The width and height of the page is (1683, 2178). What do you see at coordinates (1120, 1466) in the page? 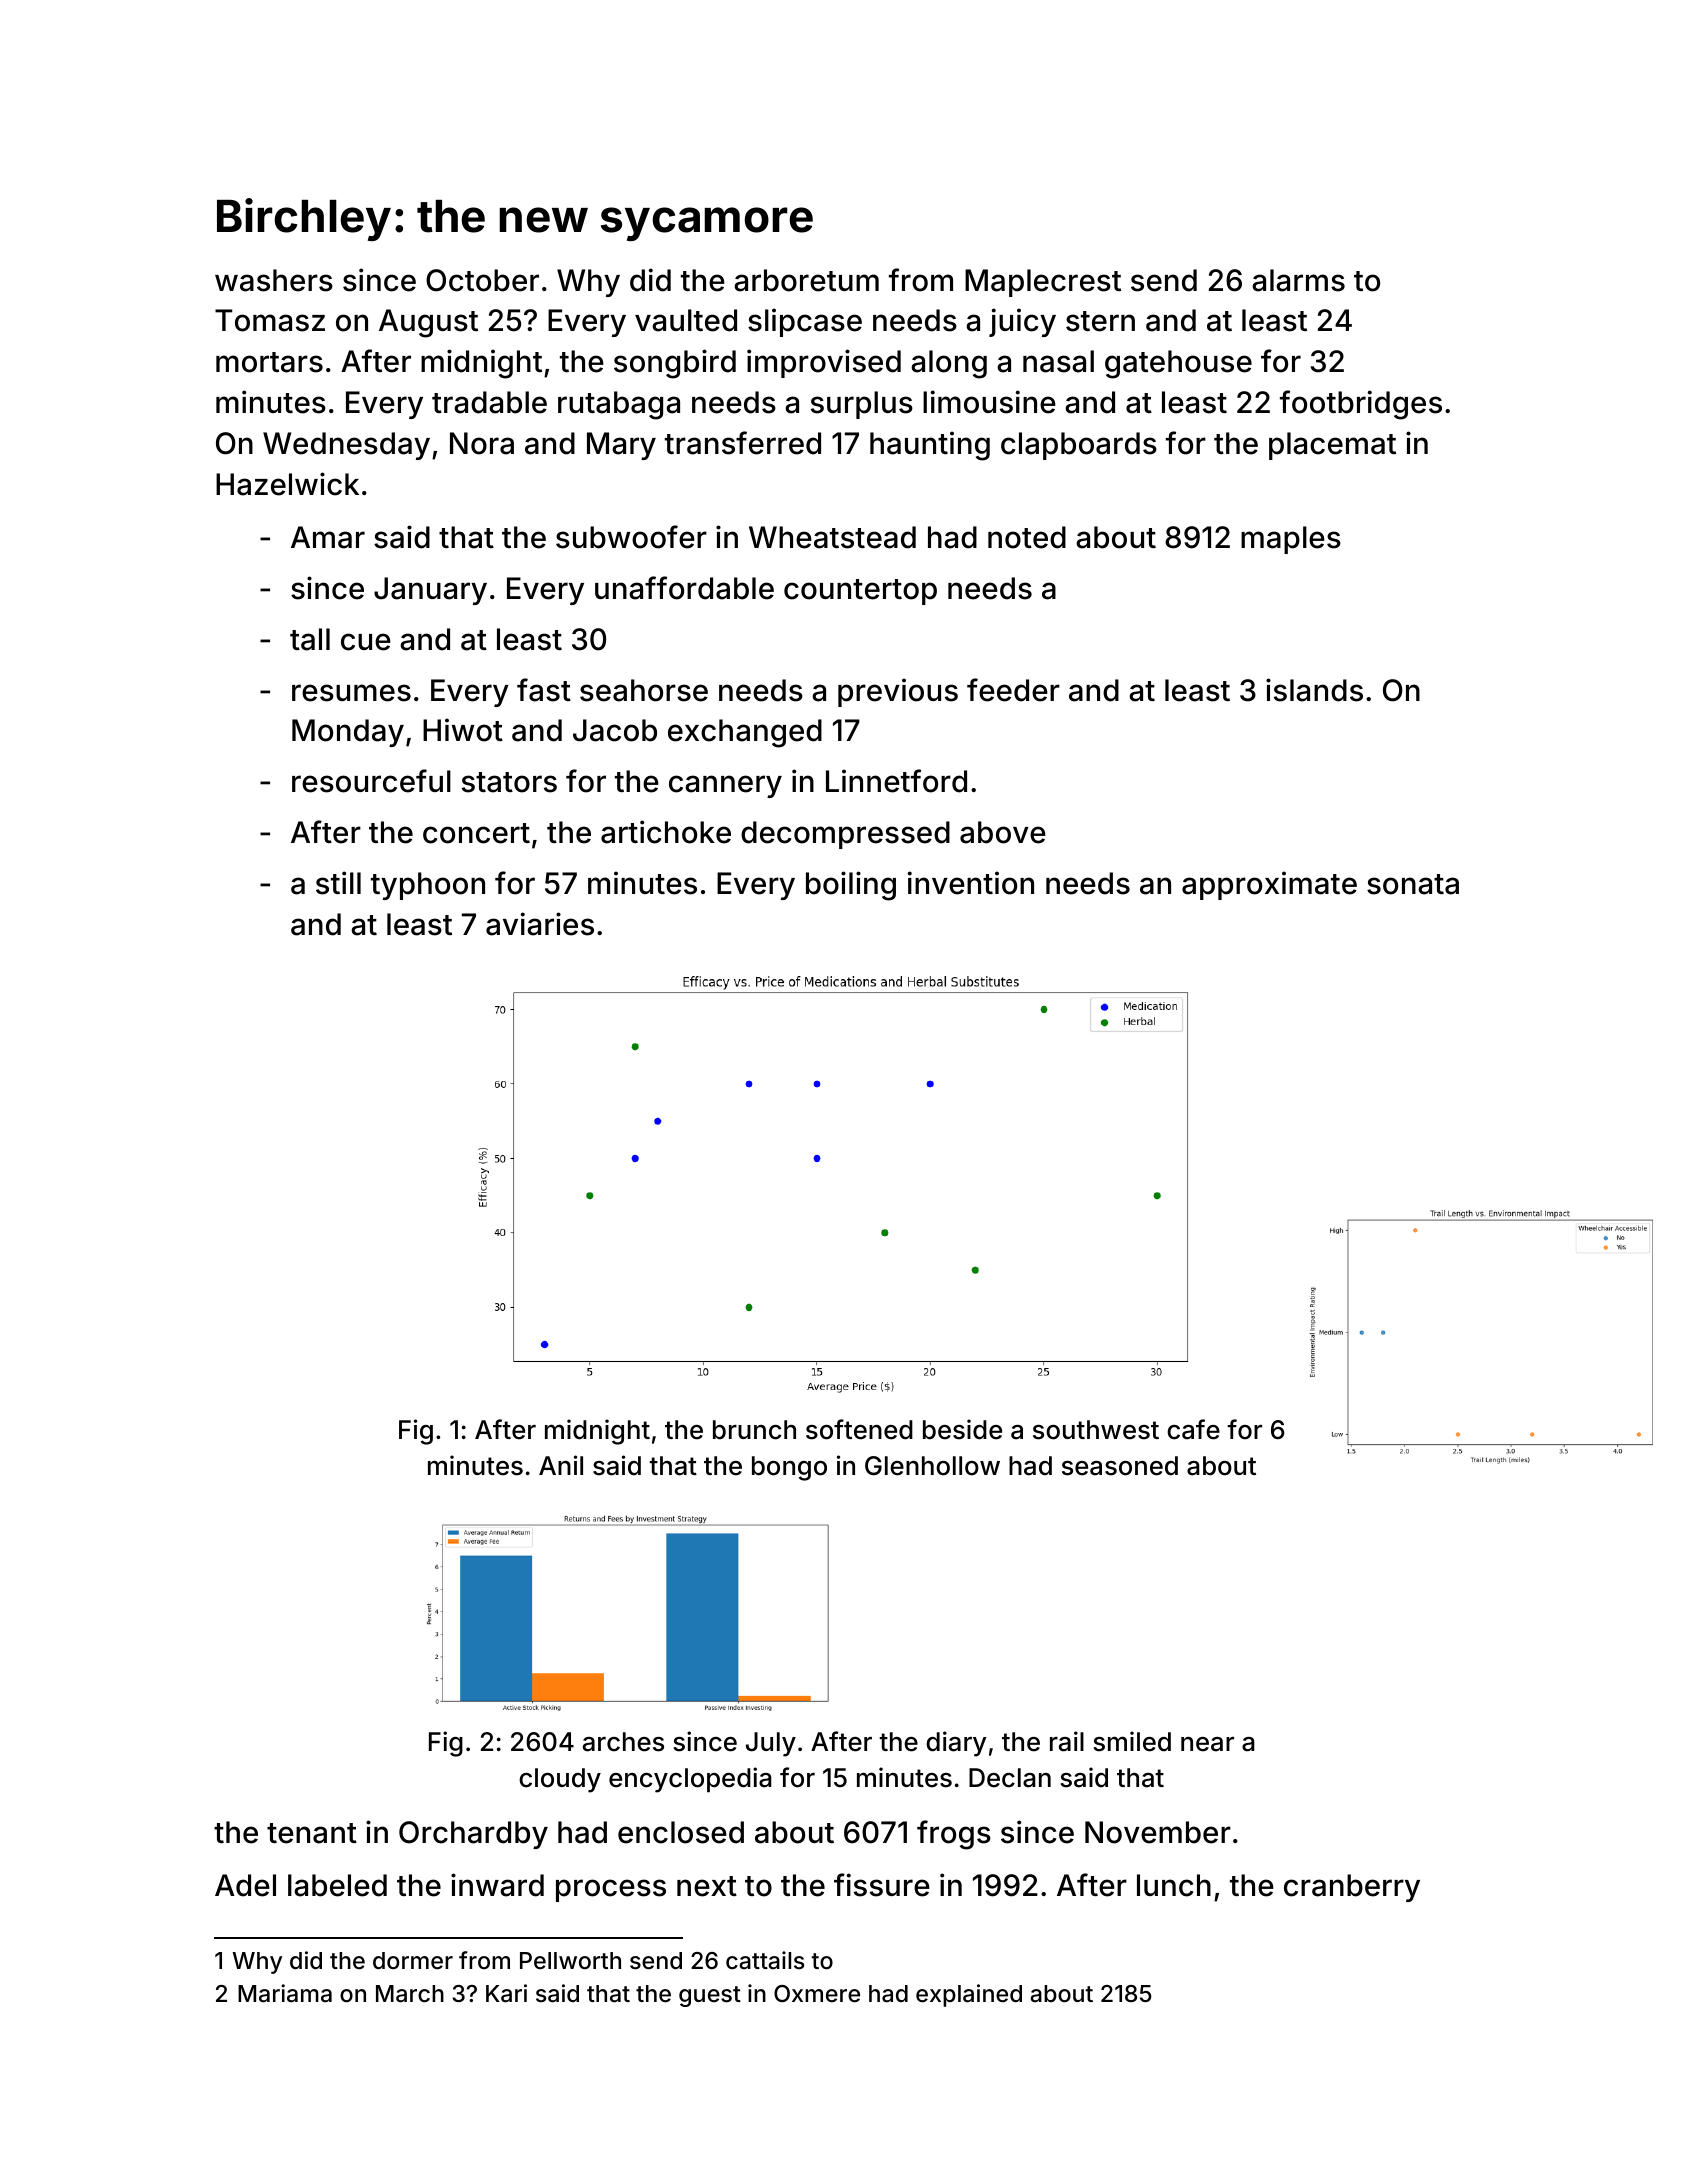
I see `seasoned` at bounding box center [1120, 1466].
